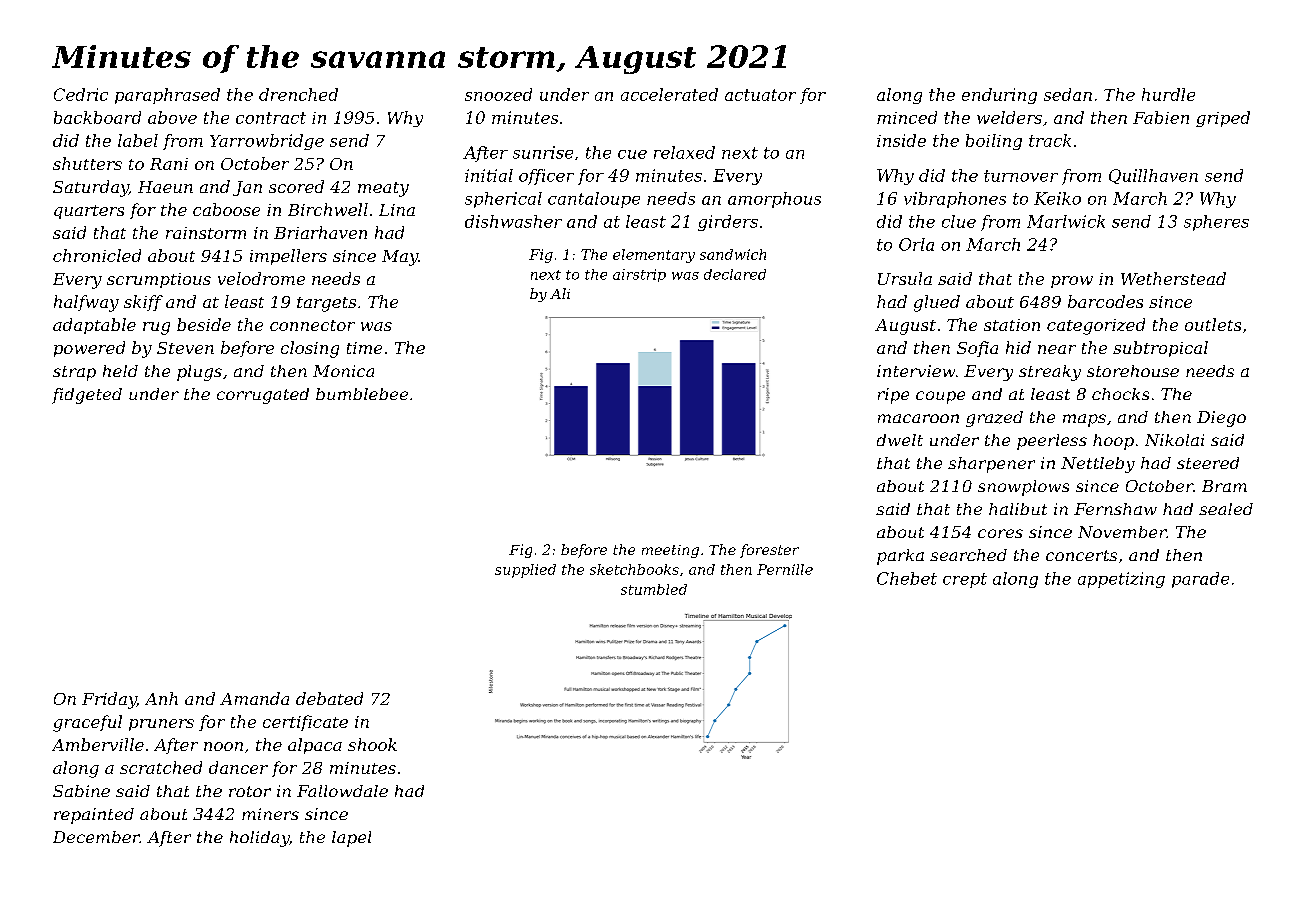  I want to click on meaty, so click(383, 189).
